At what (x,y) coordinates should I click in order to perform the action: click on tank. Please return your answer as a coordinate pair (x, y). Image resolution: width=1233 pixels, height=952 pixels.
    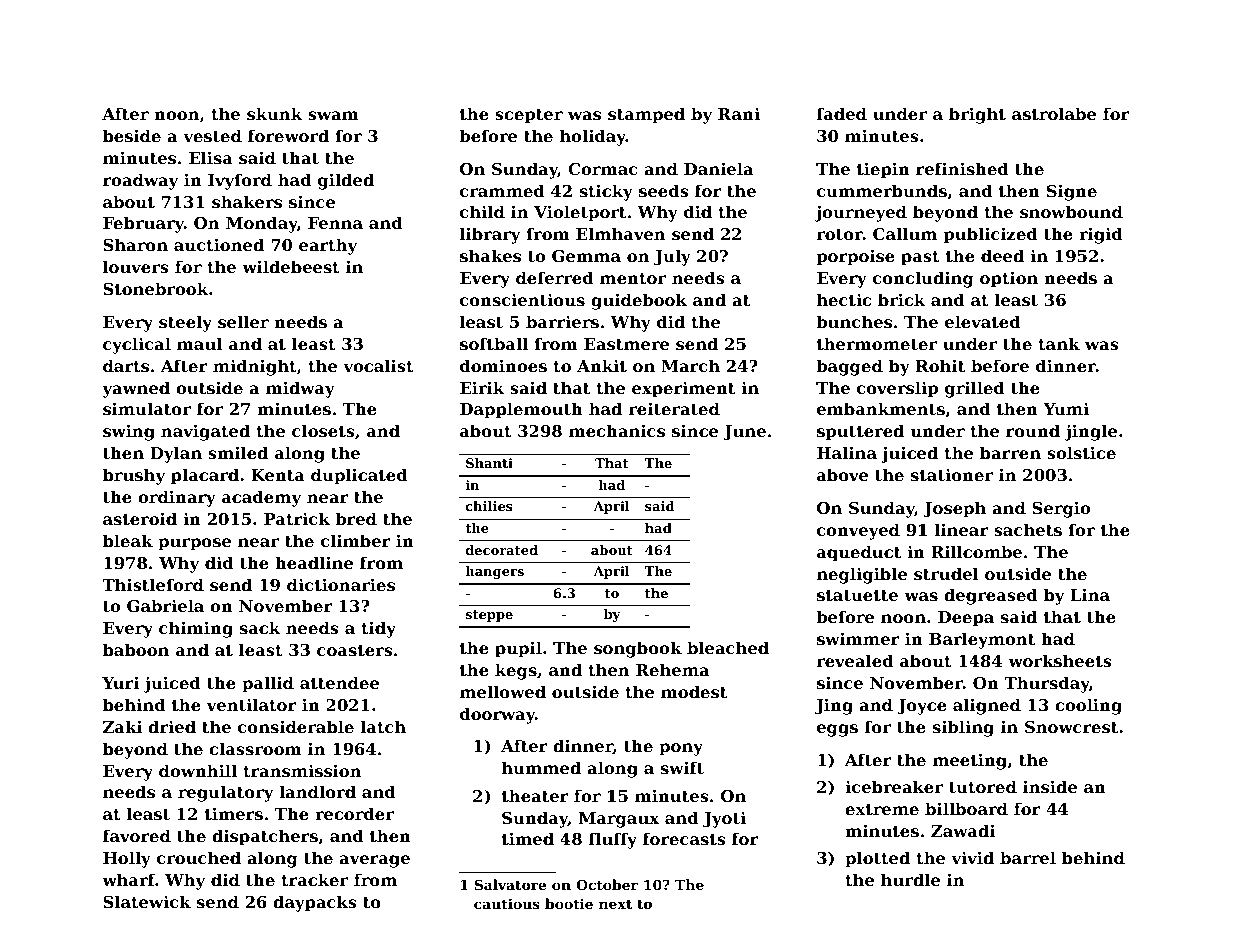
    Looking at the image, I should click on (1059, 343).
